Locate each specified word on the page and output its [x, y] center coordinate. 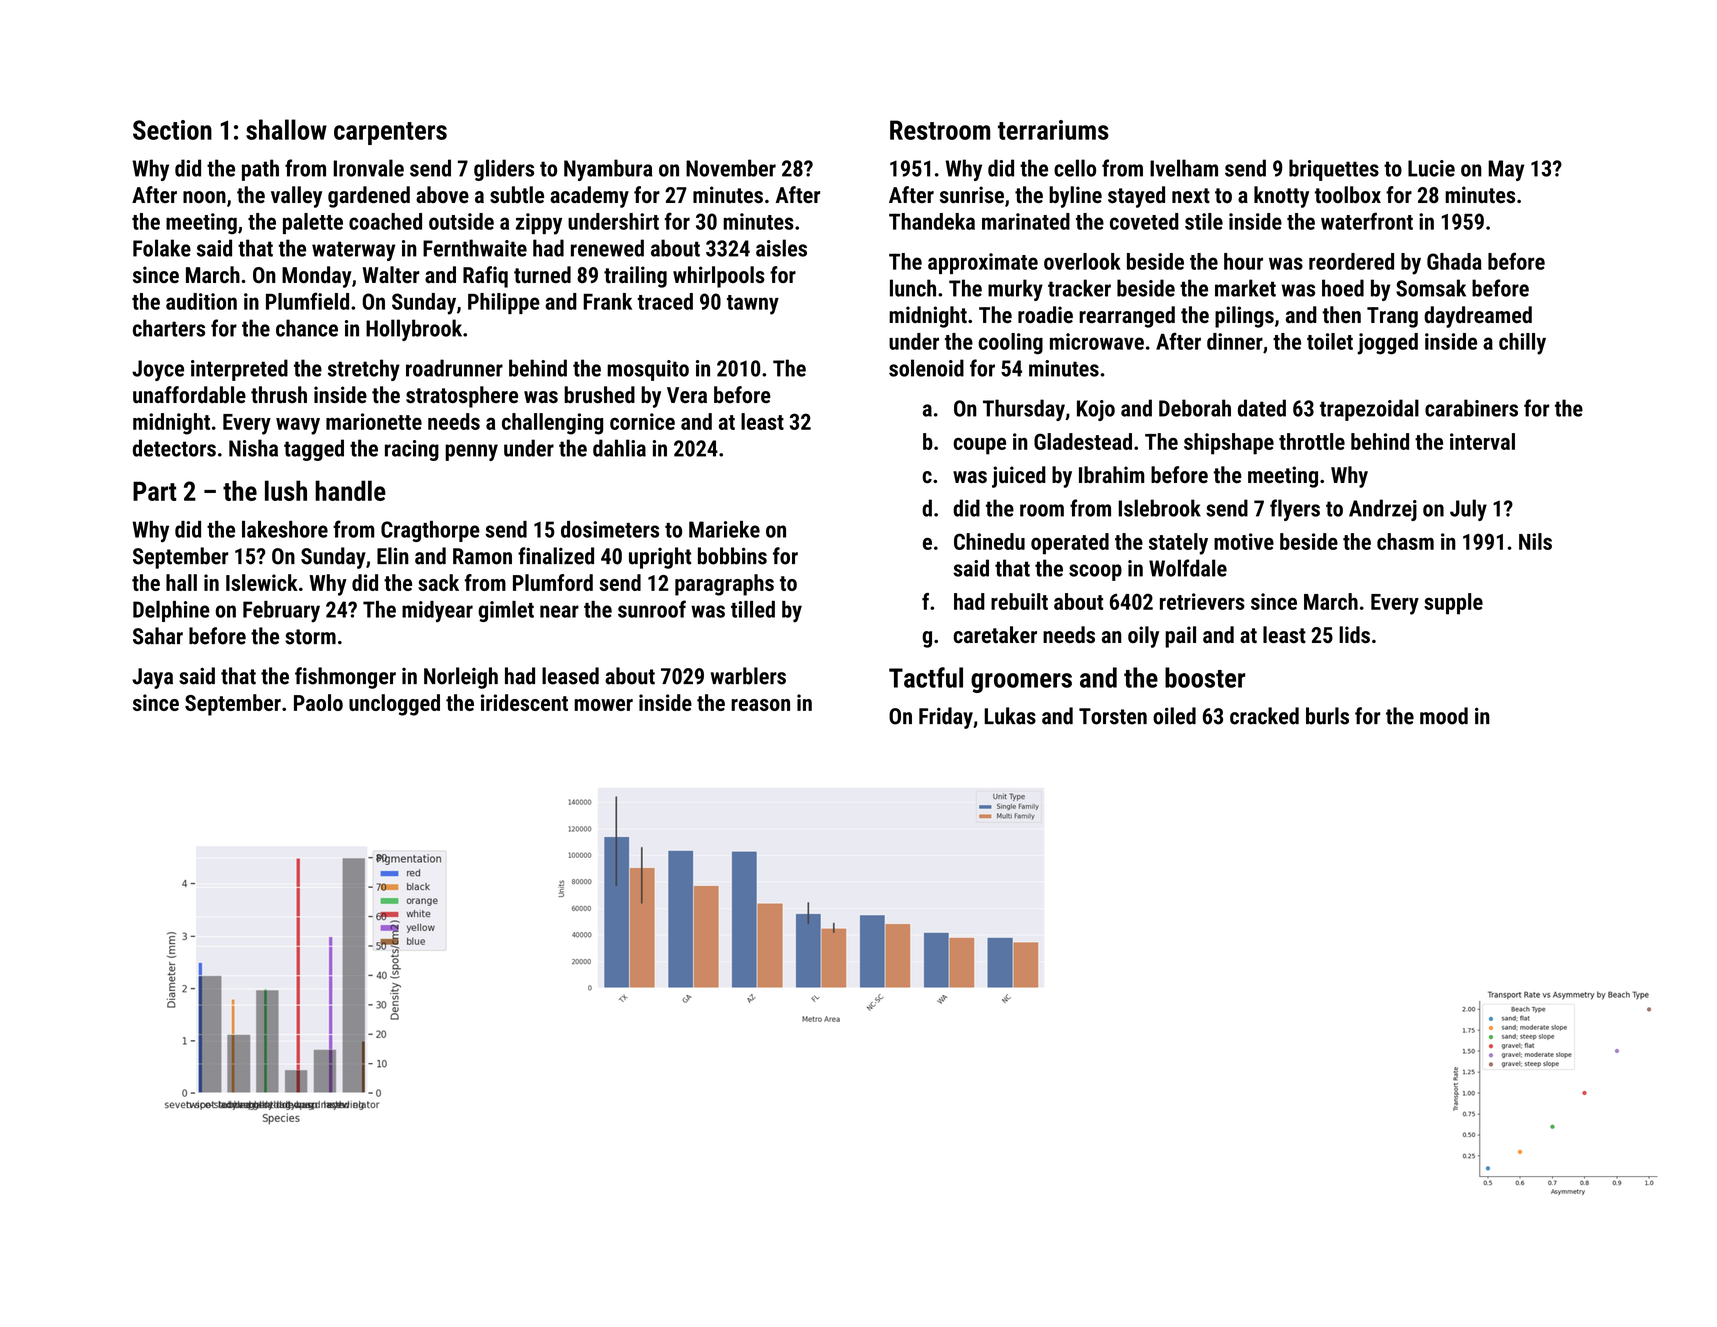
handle [350, 490]
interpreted [239, 370]
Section [172, 130]
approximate [983, 263]
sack [438, 582]
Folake [162, 248]
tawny [753, 305]
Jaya [152, 678]
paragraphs [724, 585]
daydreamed [1478, 317]
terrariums [1053, 130]
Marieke [724, 529]
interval [1482, 441]
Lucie [1431, 168]
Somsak [1431, 288]
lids [1354, 634]
